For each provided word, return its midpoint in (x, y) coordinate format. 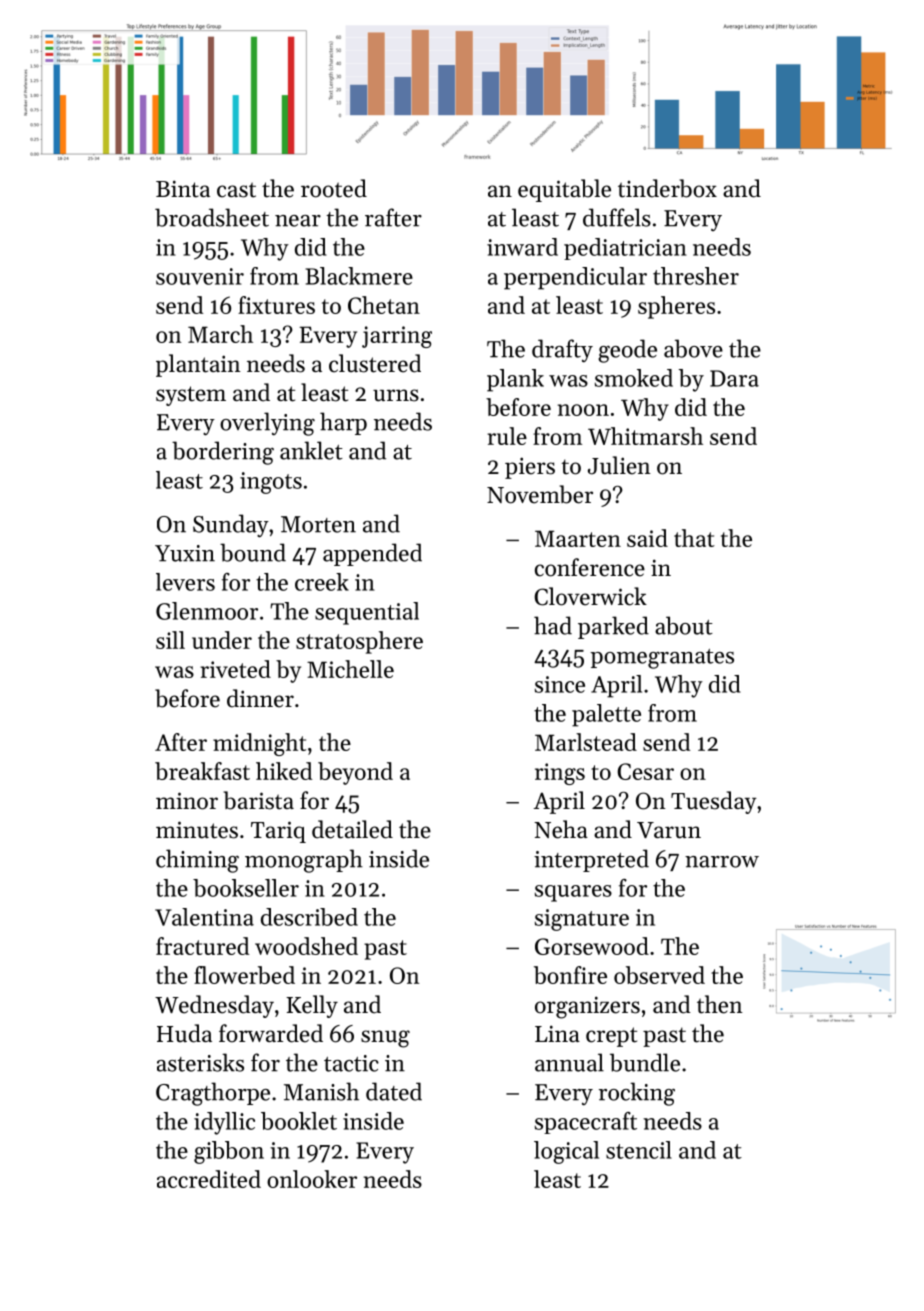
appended (372, 554)
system (191, 396)
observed (659, 975)
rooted (334, 188)
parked (613, 627)
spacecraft (586, 1123)
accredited (209, 1179)
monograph (304, 861)
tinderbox (667, 188)
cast (236, 190)
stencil (639, 1150)
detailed (352, 829)
